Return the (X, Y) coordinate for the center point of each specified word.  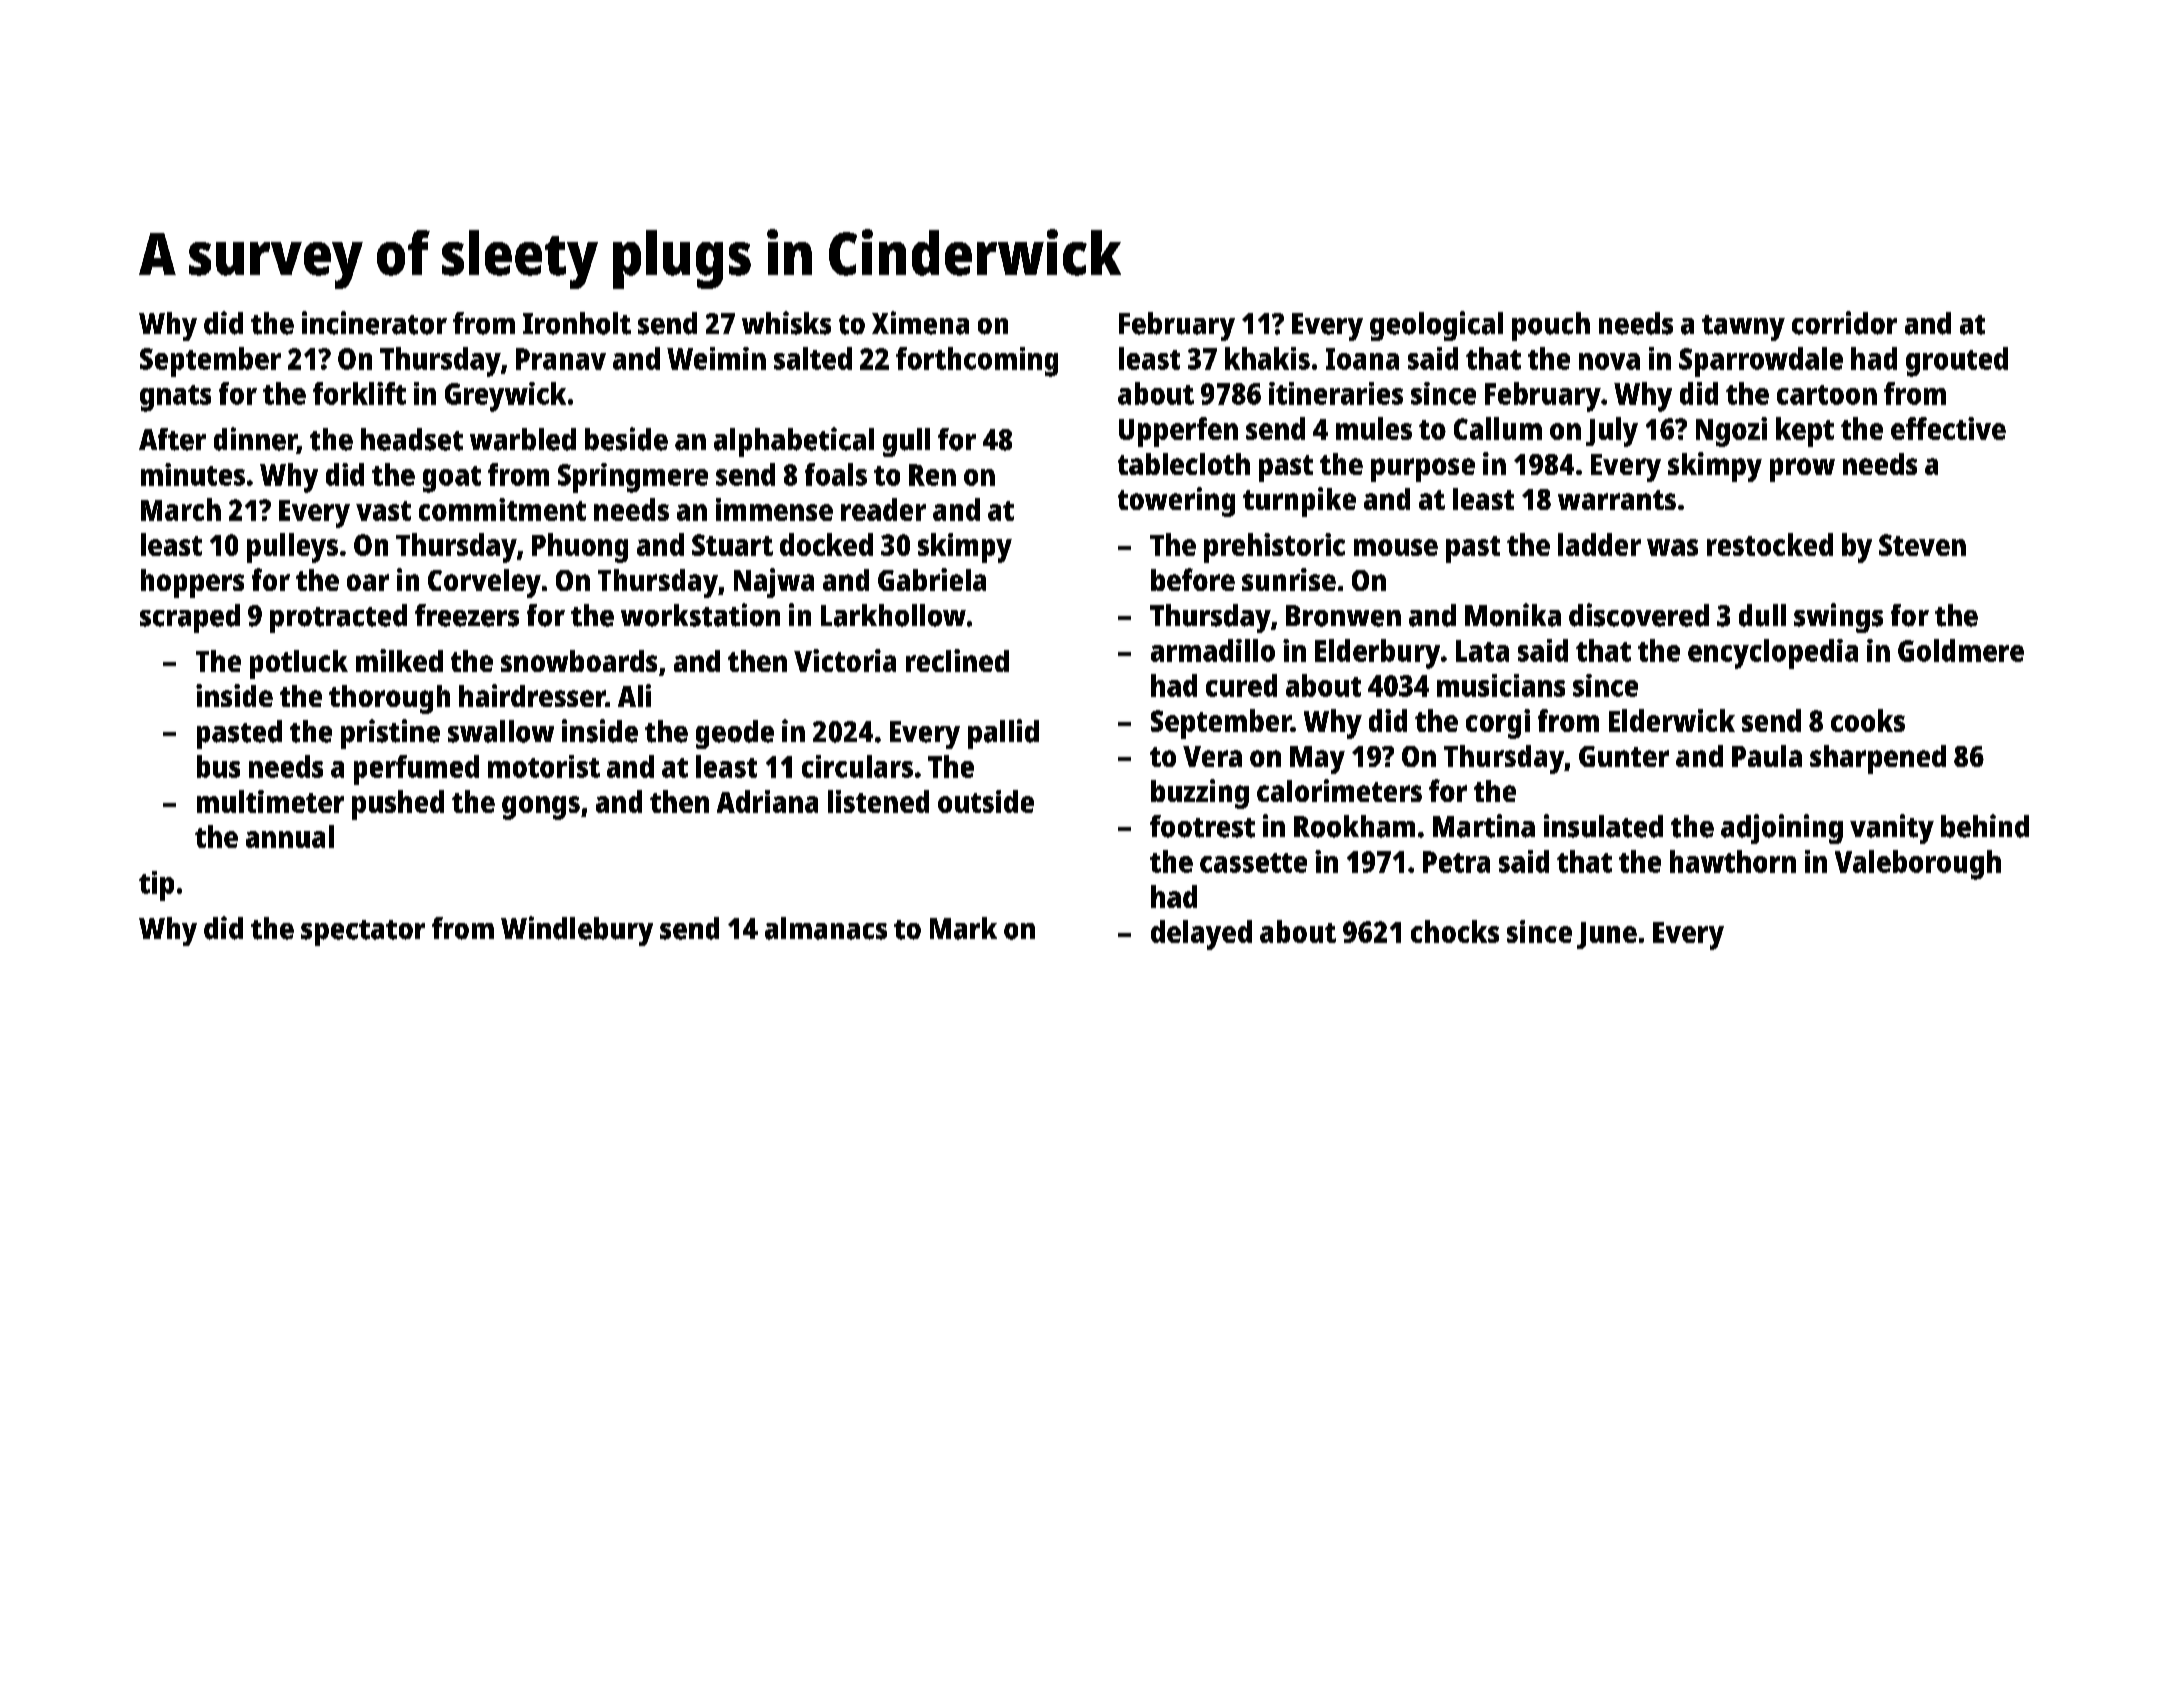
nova (1609, 361)
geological (1436, 326)
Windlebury (577, 931)
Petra (1456, 862)
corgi (1498, 724)
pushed (398, 805)
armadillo (1213, 650)
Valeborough (1918, 865)
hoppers (192, 583)
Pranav (561, 359)
